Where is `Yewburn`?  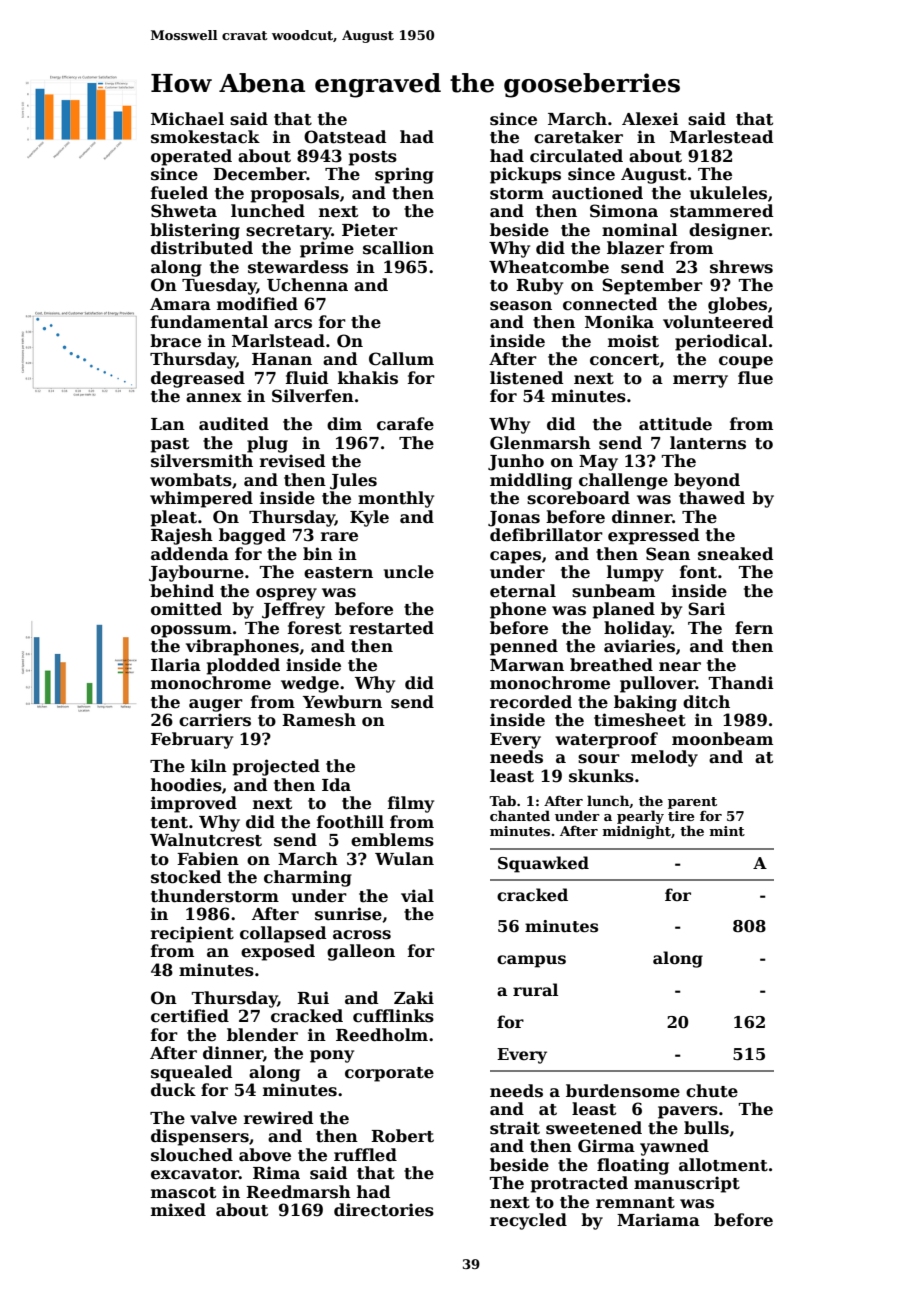 Yewburn is located at coordinates (342, 702).
